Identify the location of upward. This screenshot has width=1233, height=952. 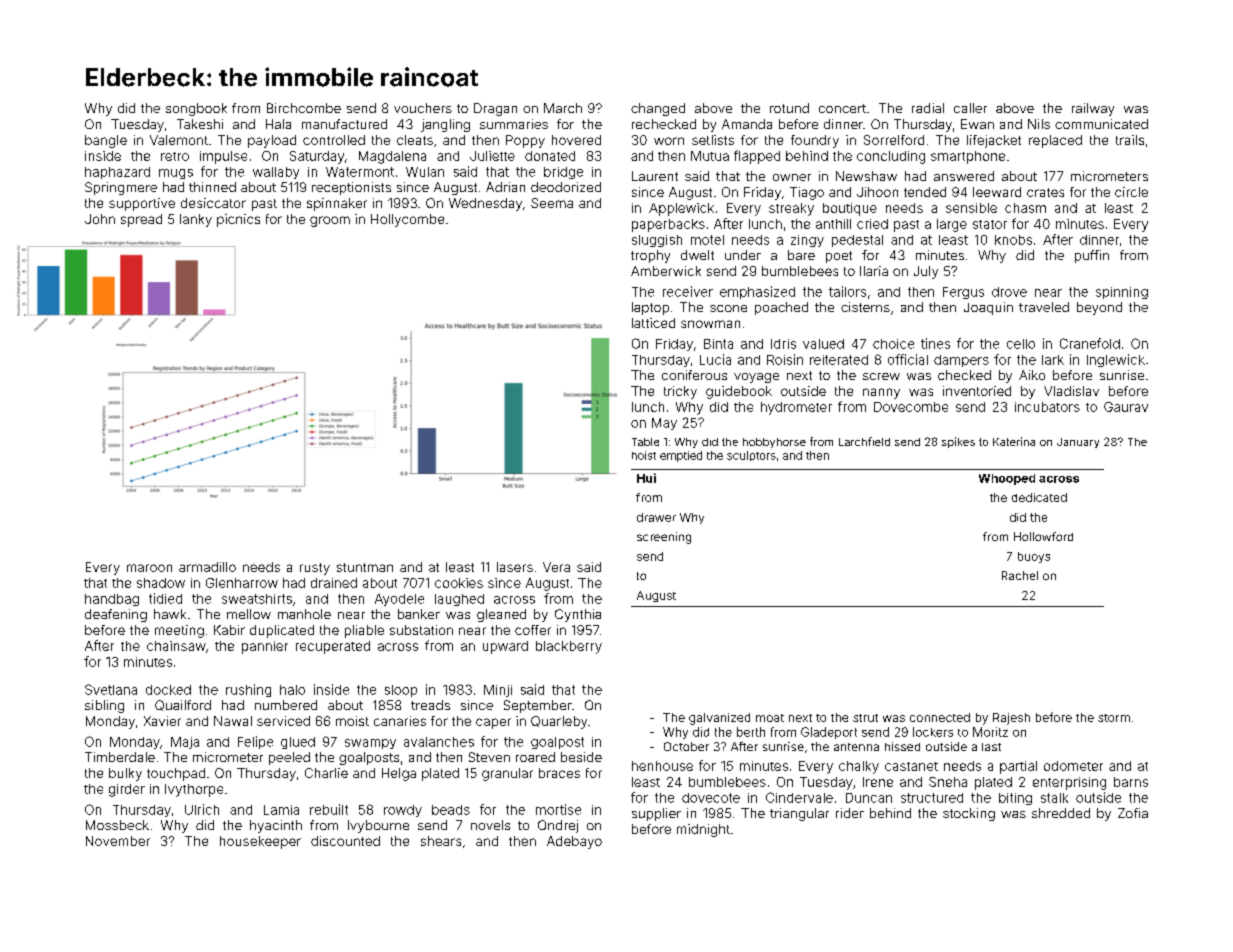
(505, 647).
